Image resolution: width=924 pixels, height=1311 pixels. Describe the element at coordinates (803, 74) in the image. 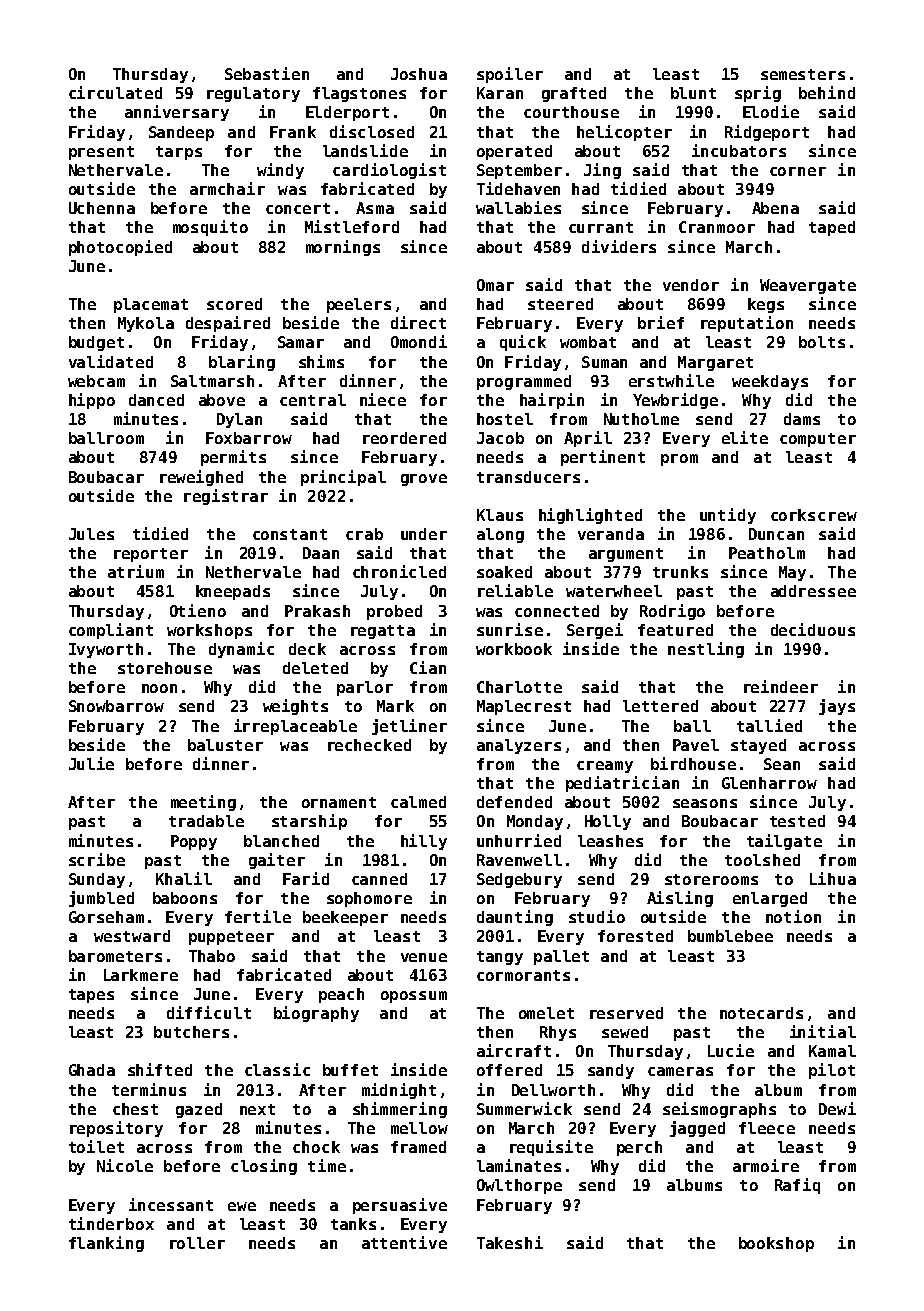

I see `semesters` at that location.
